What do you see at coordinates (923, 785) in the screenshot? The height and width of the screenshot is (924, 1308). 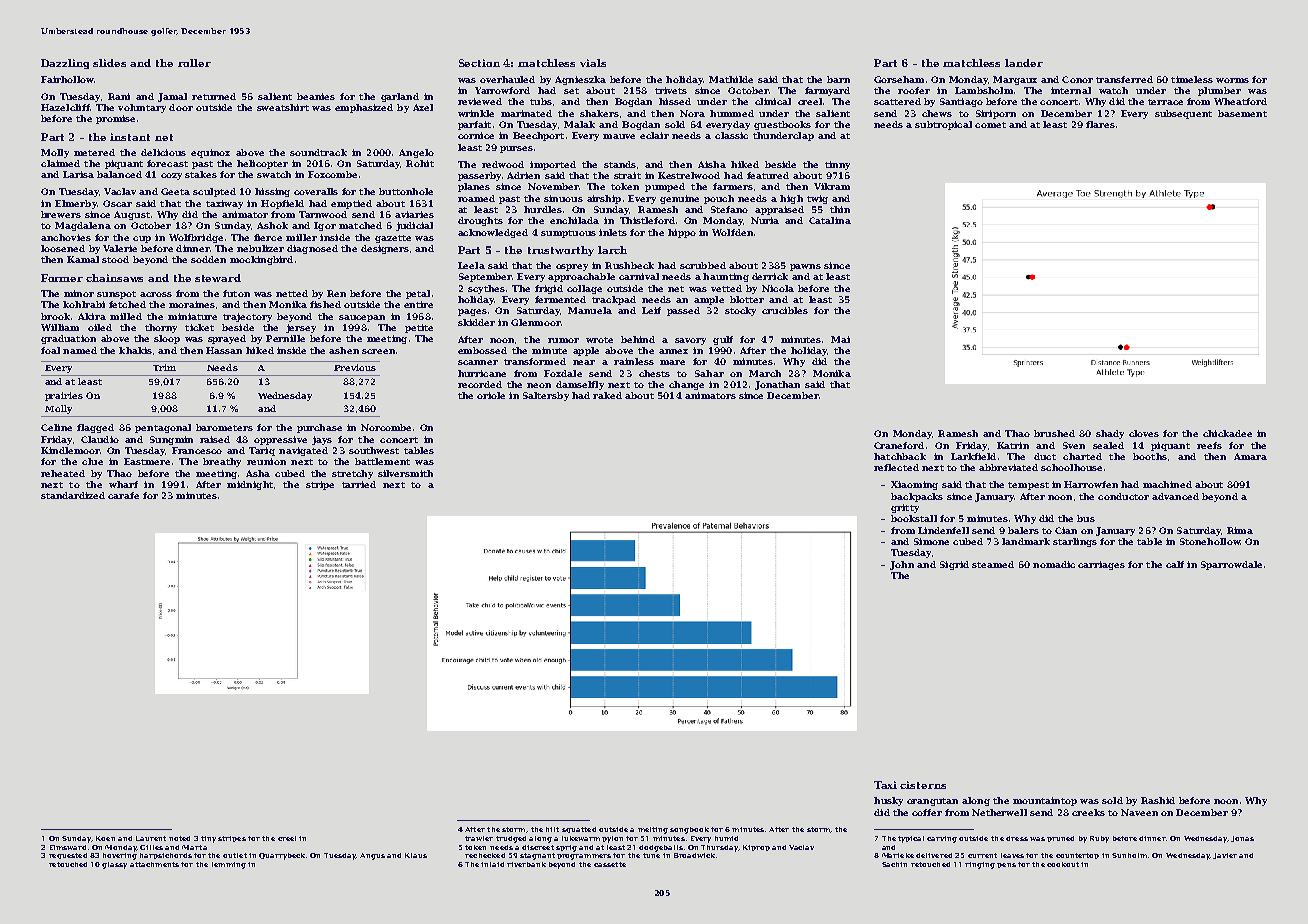 I see `cisterns` at bounding box center [923, 785].
